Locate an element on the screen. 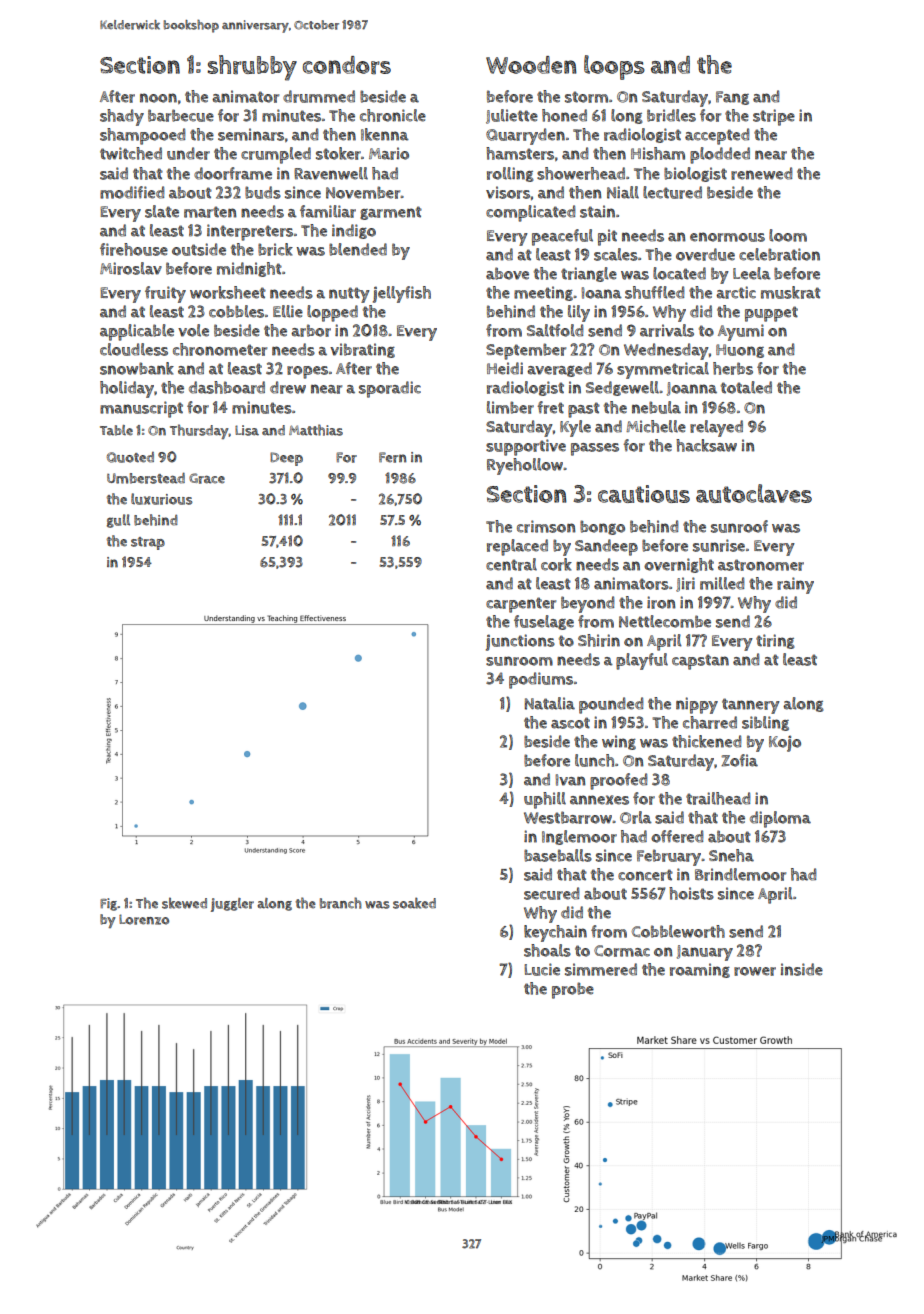  Lisa is located at coordinates (247, 430).
